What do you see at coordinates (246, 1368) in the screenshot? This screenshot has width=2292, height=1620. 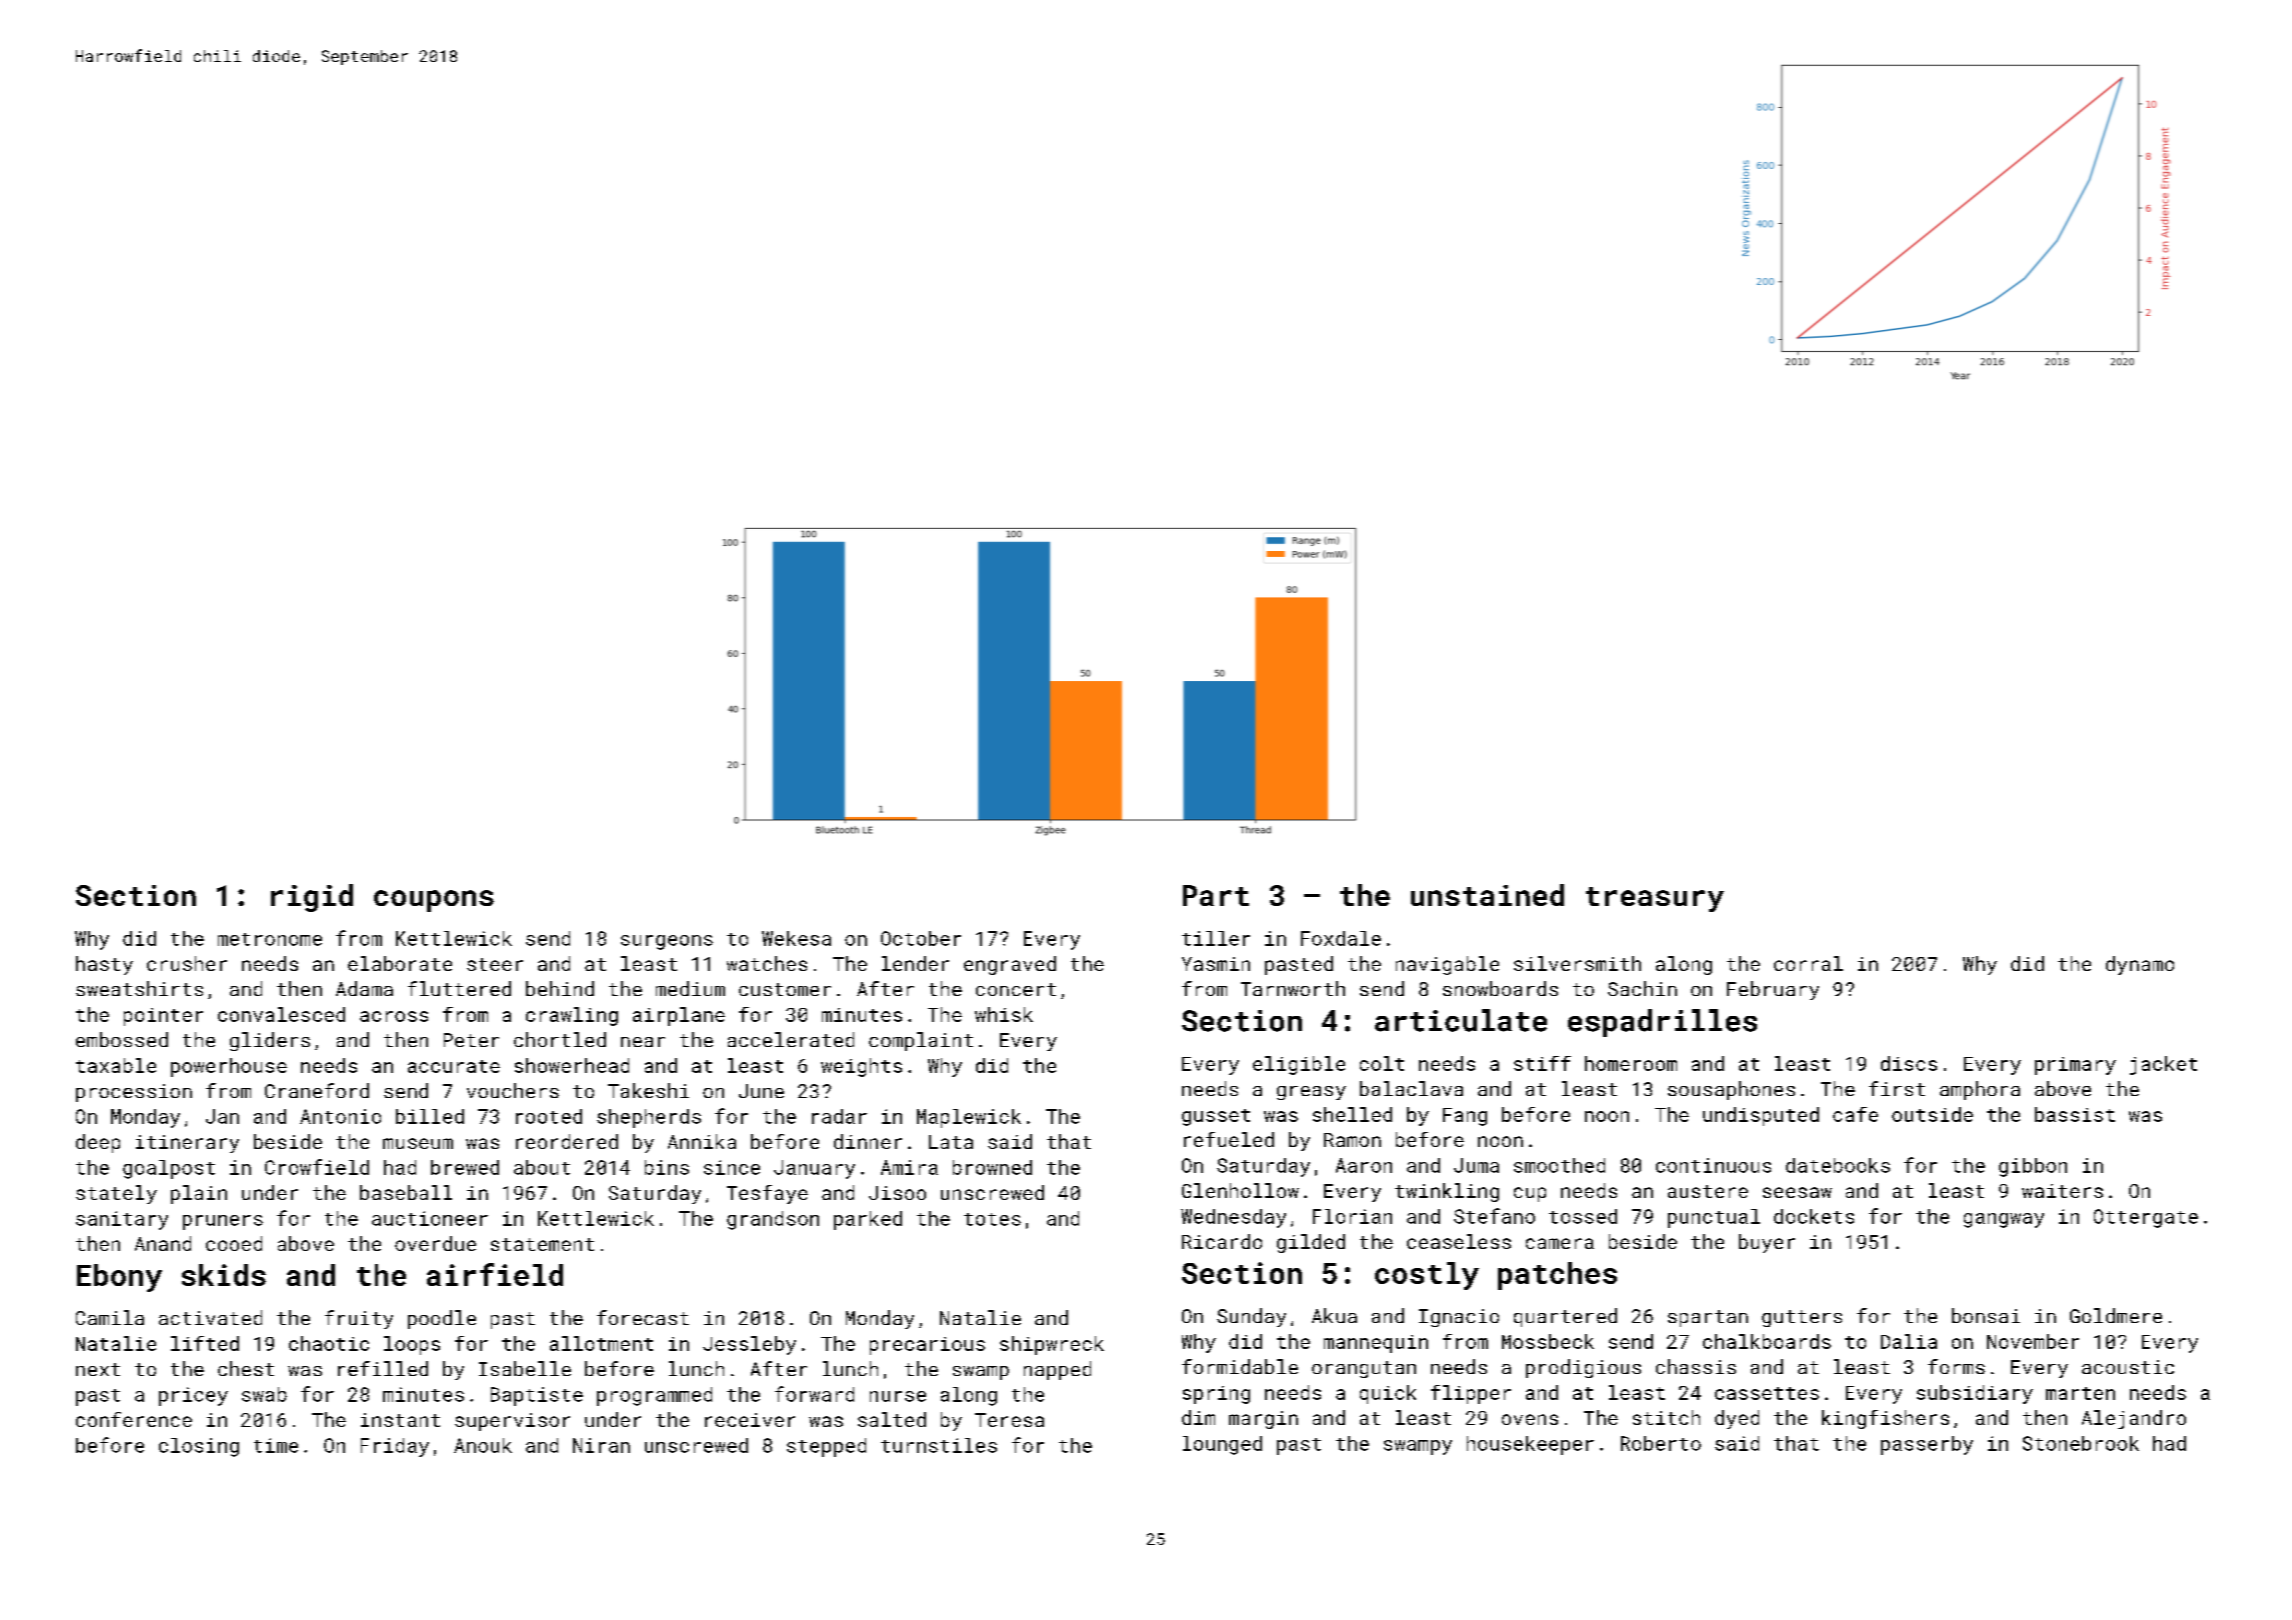 I see `chest` at bounding box center [246, 1368].
